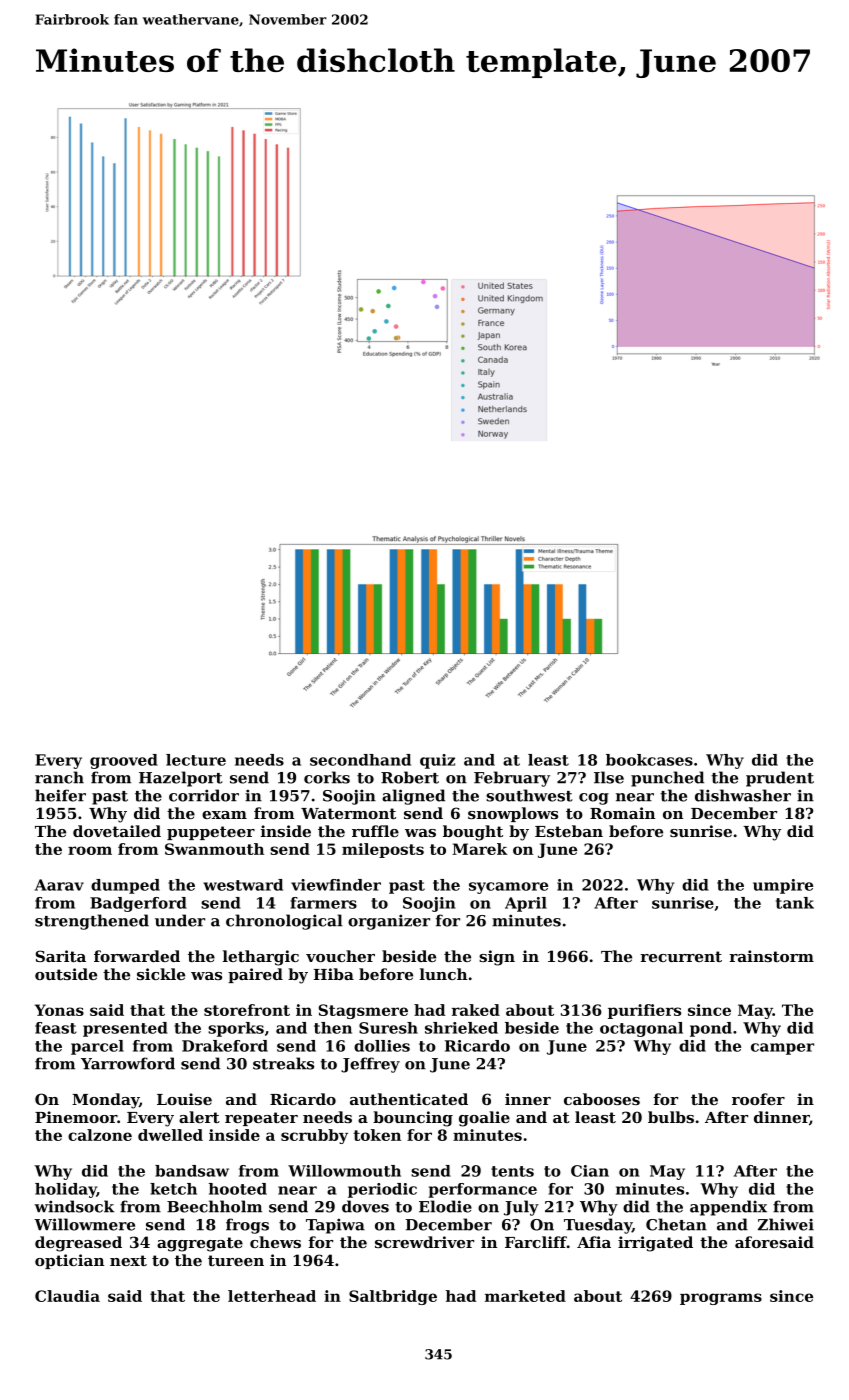 The image size is (849, 1400). I want to click on dishwasher, so click(743, 795).
